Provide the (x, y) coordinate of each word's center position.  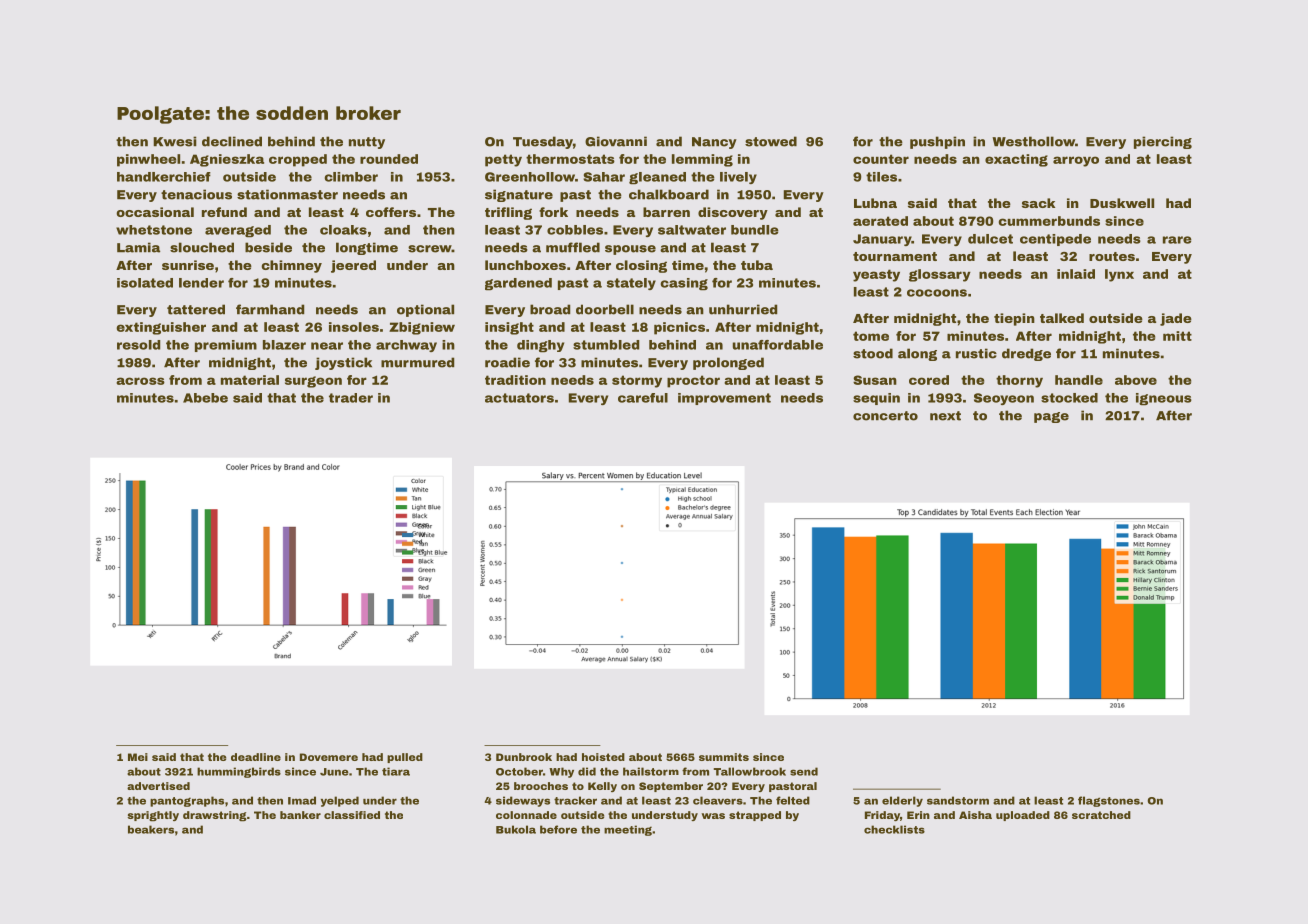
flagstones (1109, 801)
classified (352, 815)
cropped (298, 160)
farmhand (270, 309)
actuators (519, 398)
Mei (138, 757)
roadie (507, 362)
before (558, 829)
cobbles (575, 230)
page (1051, 417)
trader (351, 398)
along (917, 354)
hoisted (603, 757)
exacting (1016, 160)
